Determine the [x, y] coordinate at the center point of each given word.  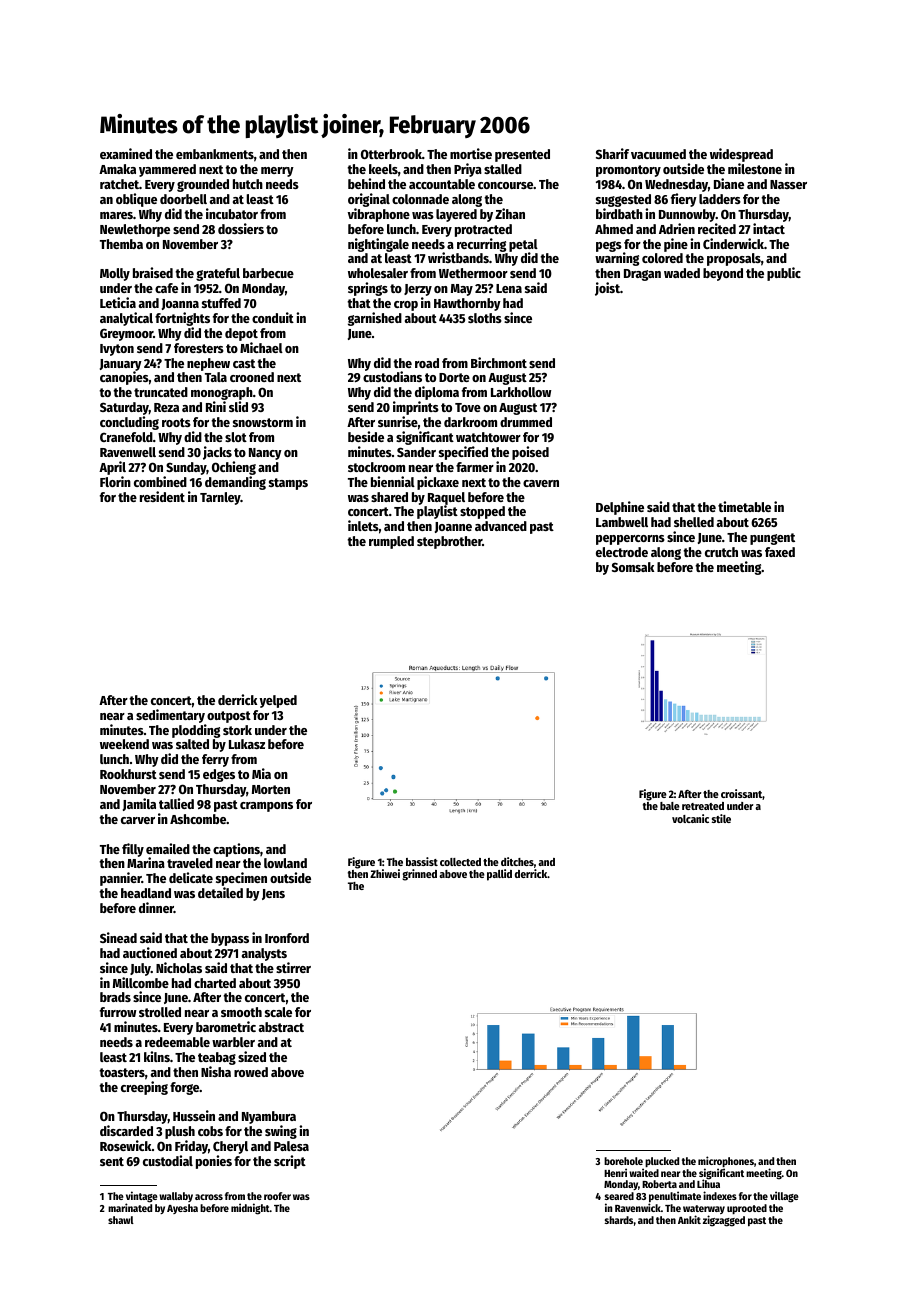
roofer [277, 1196]
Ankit [689, 1219]
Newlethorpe [135, 230]
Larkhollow [521, 392]
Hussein [194, 1115]
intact [769, 228]
